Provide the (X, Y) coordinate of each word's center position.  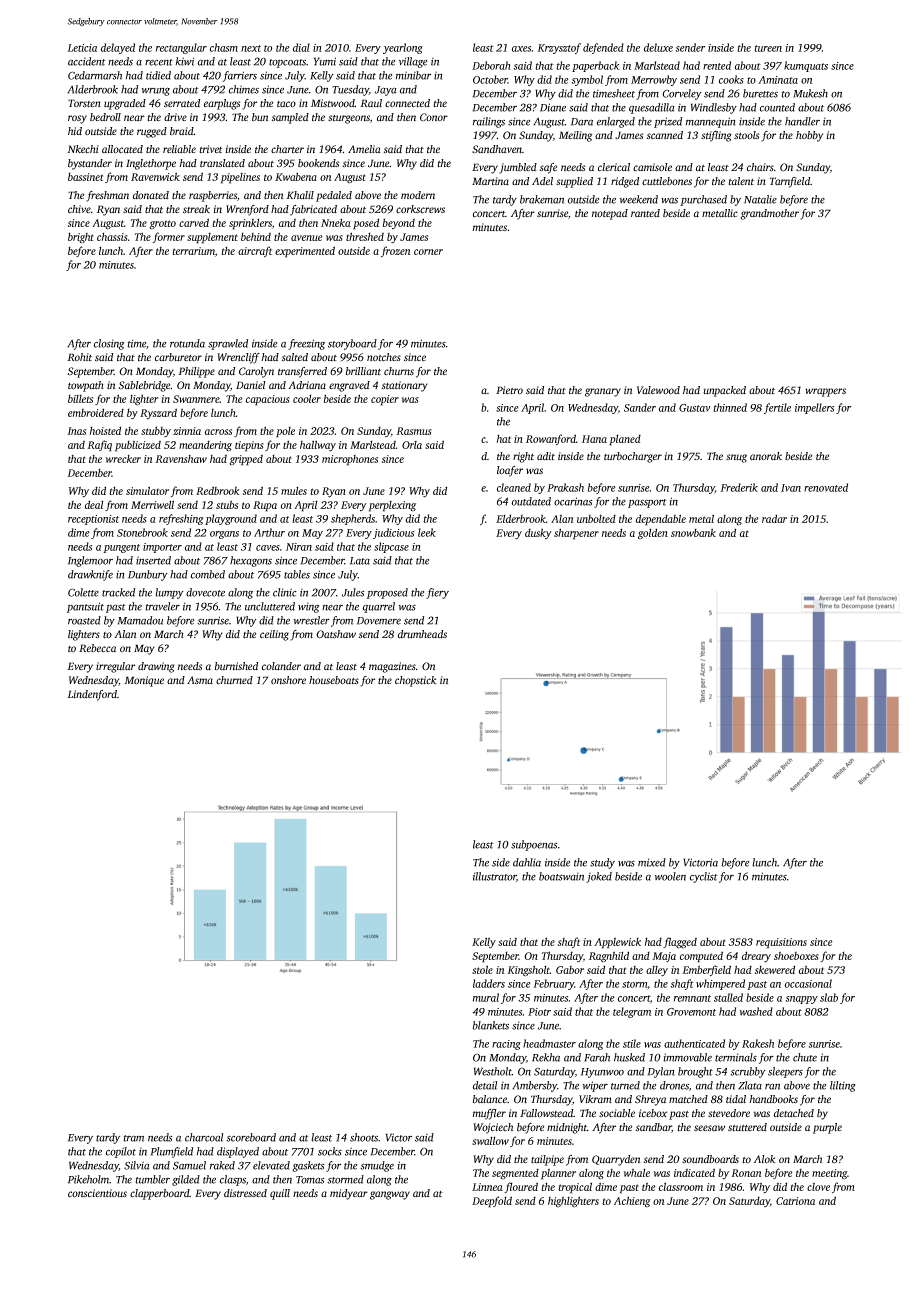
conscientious (97, 1193)
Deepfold (492, 1202)
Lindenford (92, 695)
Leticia (82, 48)
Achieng (632, 1201)
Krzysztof (559, 48)
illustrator (494, 876)
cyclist (704, 877)
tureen (768, 48)
